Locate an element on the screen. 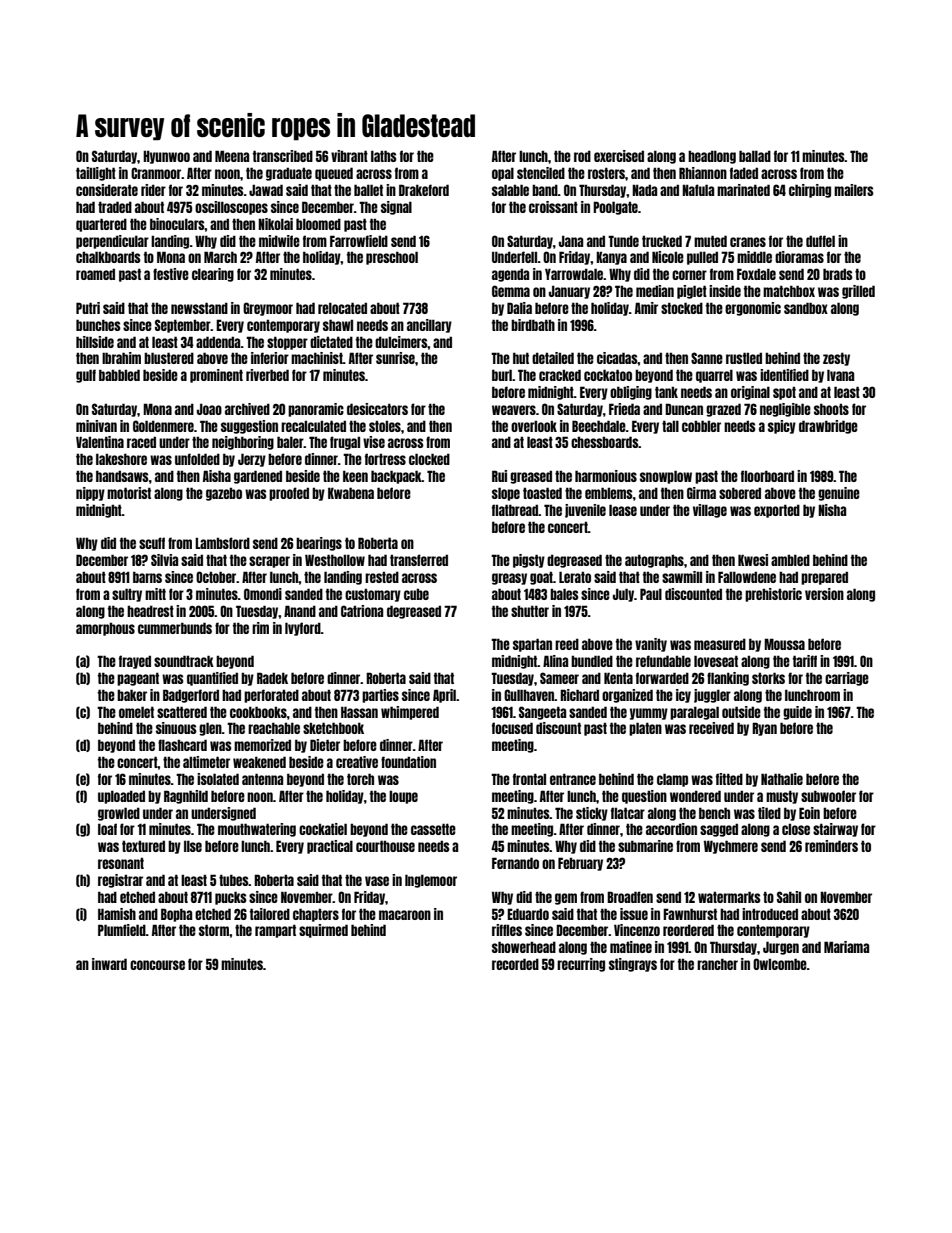  storks is located at coordinates (768, 678).
